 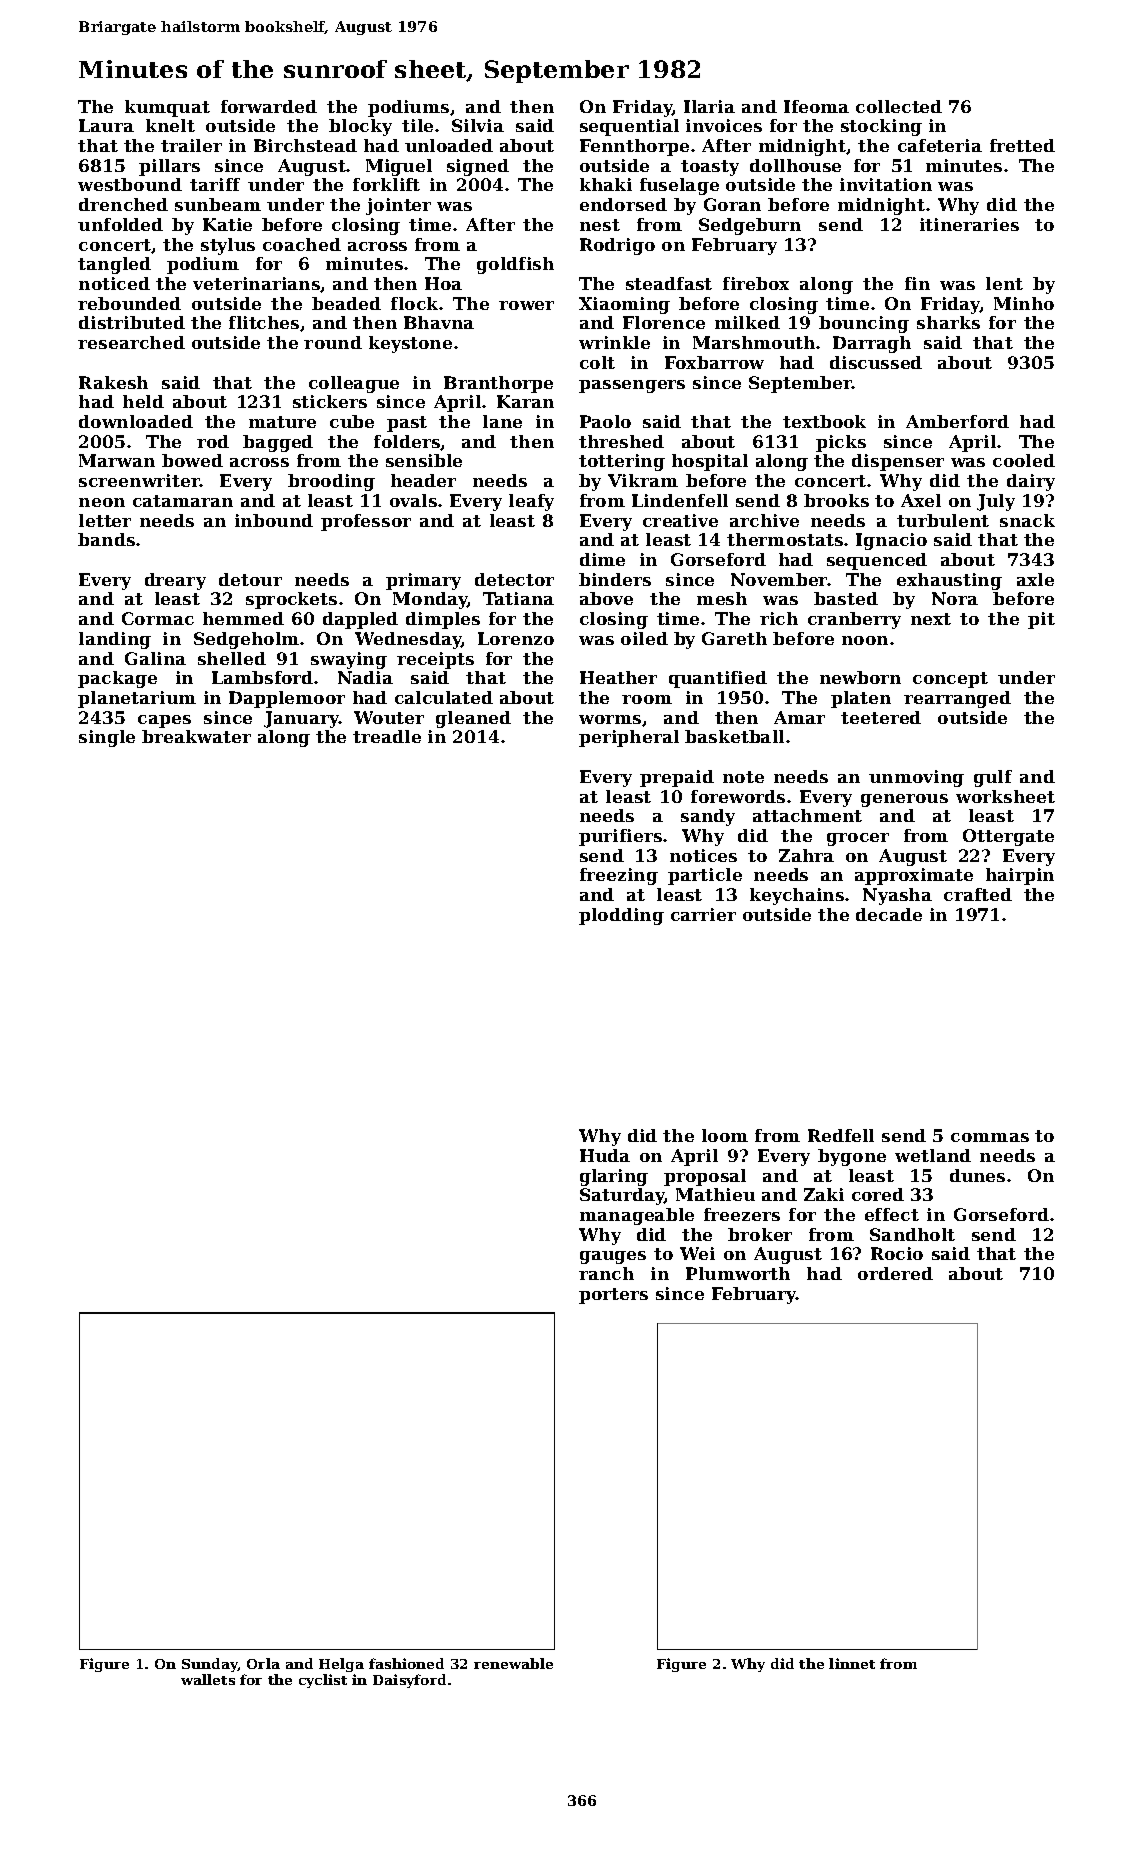 What do you see at coordinates (443, 283) in the document?
I see `Hoa` at bounding box center [443, 283].
